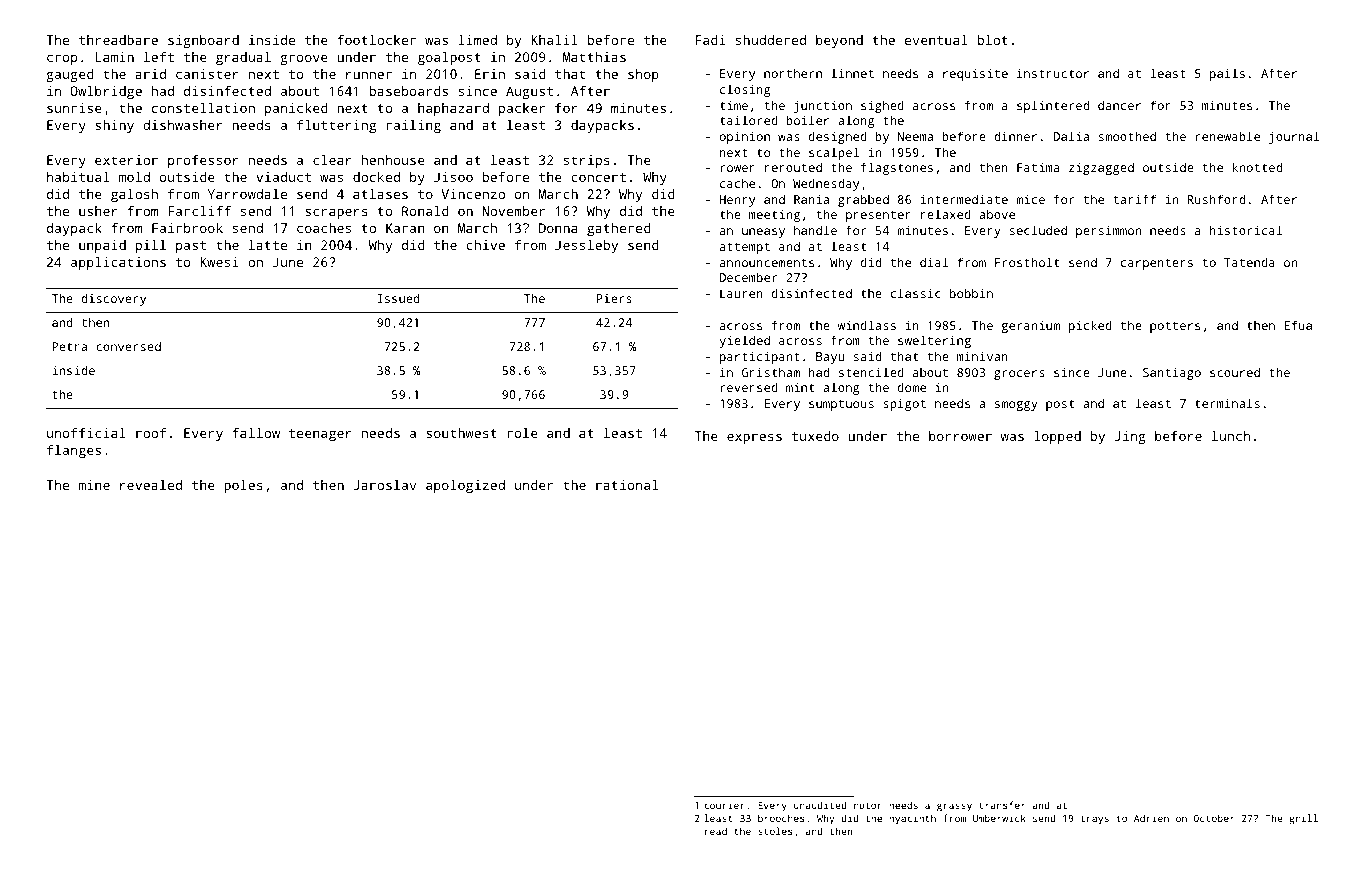  I want to click on chive, so click(485, 245).
